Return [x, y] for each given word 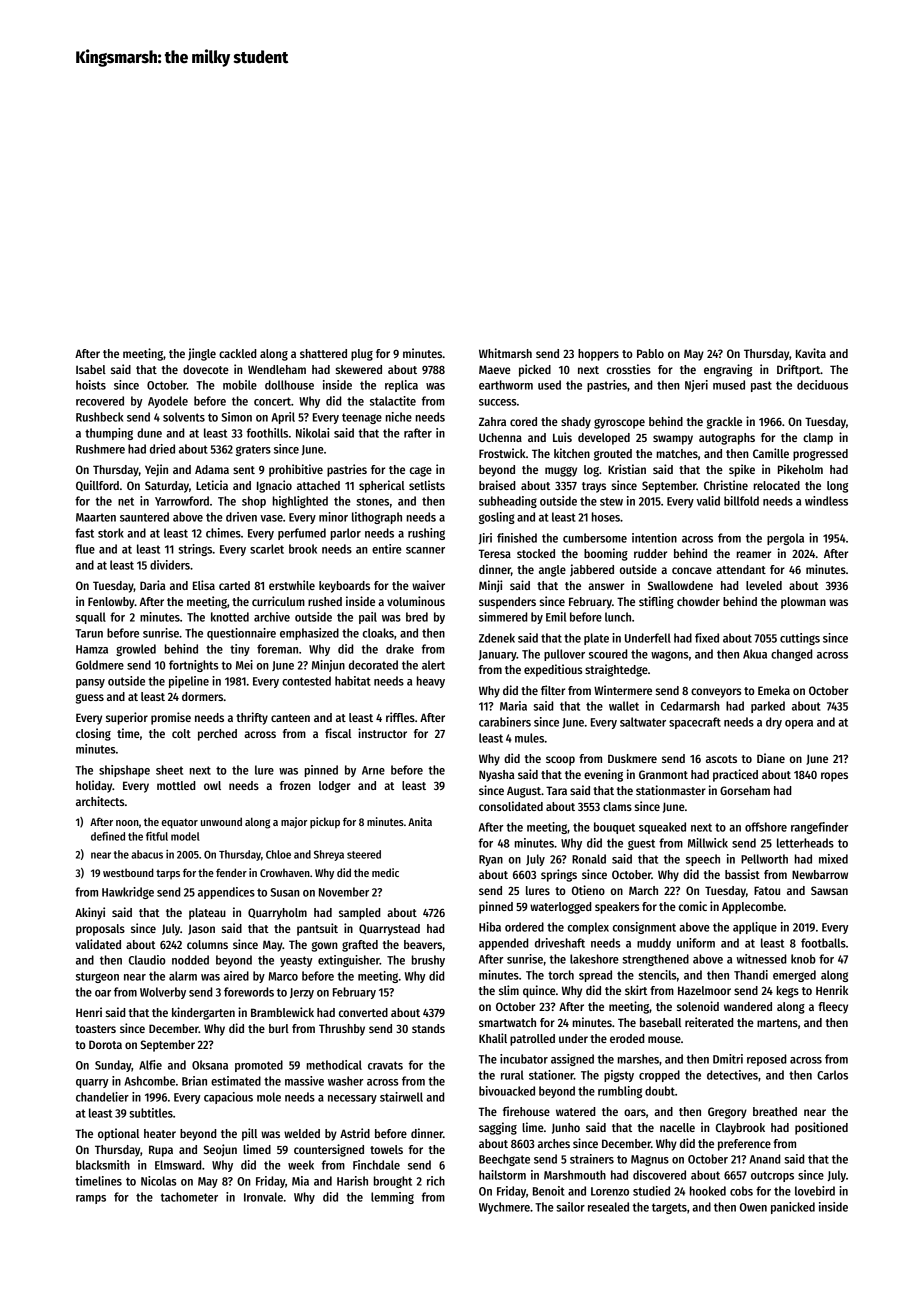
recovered [100, 401]
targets [669, 1208]
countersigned [329, 1150]
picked [535, 370]
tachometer [189, 1197]
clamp [818, 439]
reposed [766, 1060]
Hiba [490, 927]
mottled [176, 785]
